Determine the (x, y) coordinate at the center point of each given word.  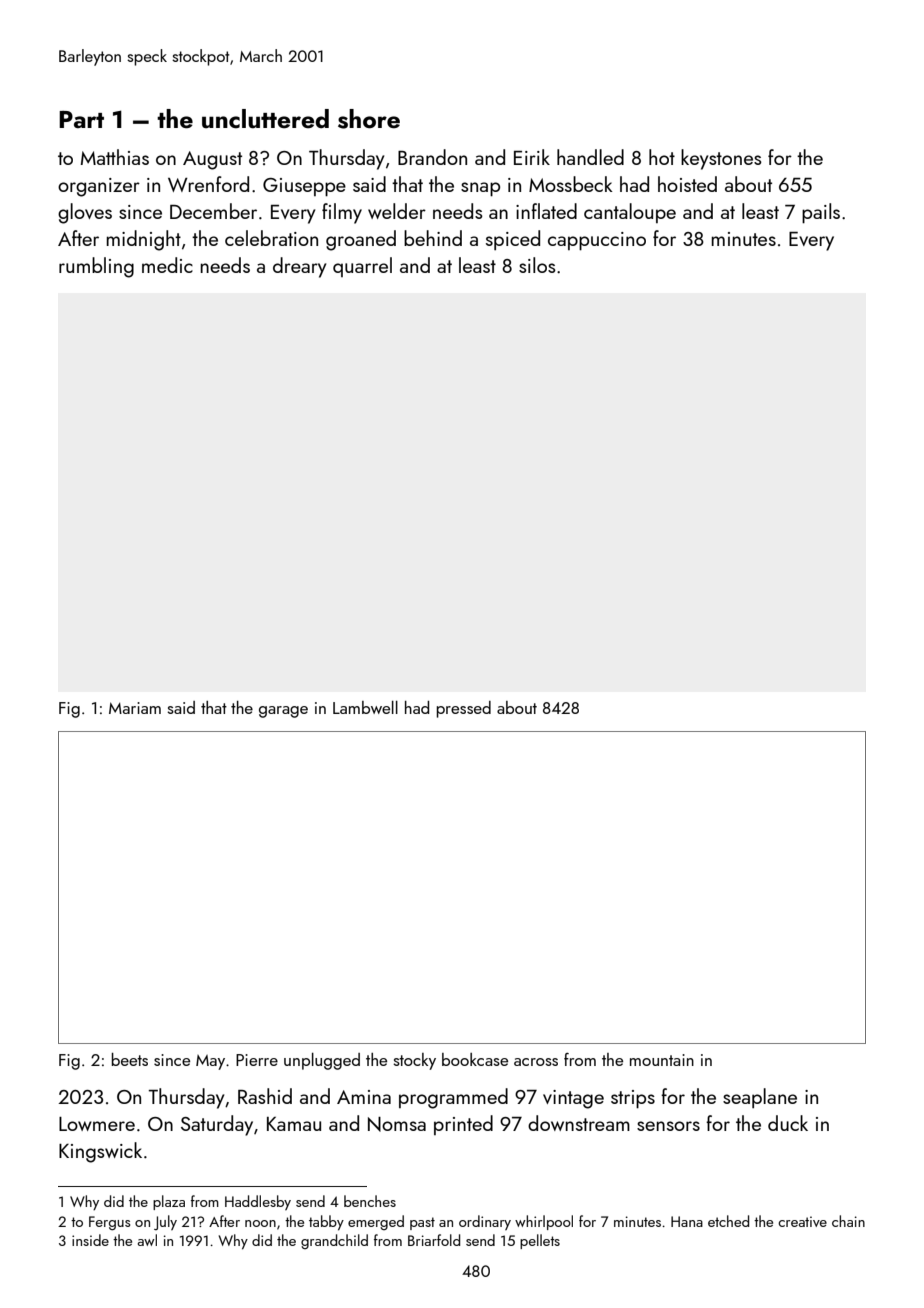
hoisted (687, 184)
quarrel (362, 267)
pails (821, 213)
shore (369, 119)
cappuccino (597, 241)
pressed (464, 709)
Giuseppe (304, 187)
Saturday (217, 1125)
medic (167, 265)
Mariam (135, 708)
